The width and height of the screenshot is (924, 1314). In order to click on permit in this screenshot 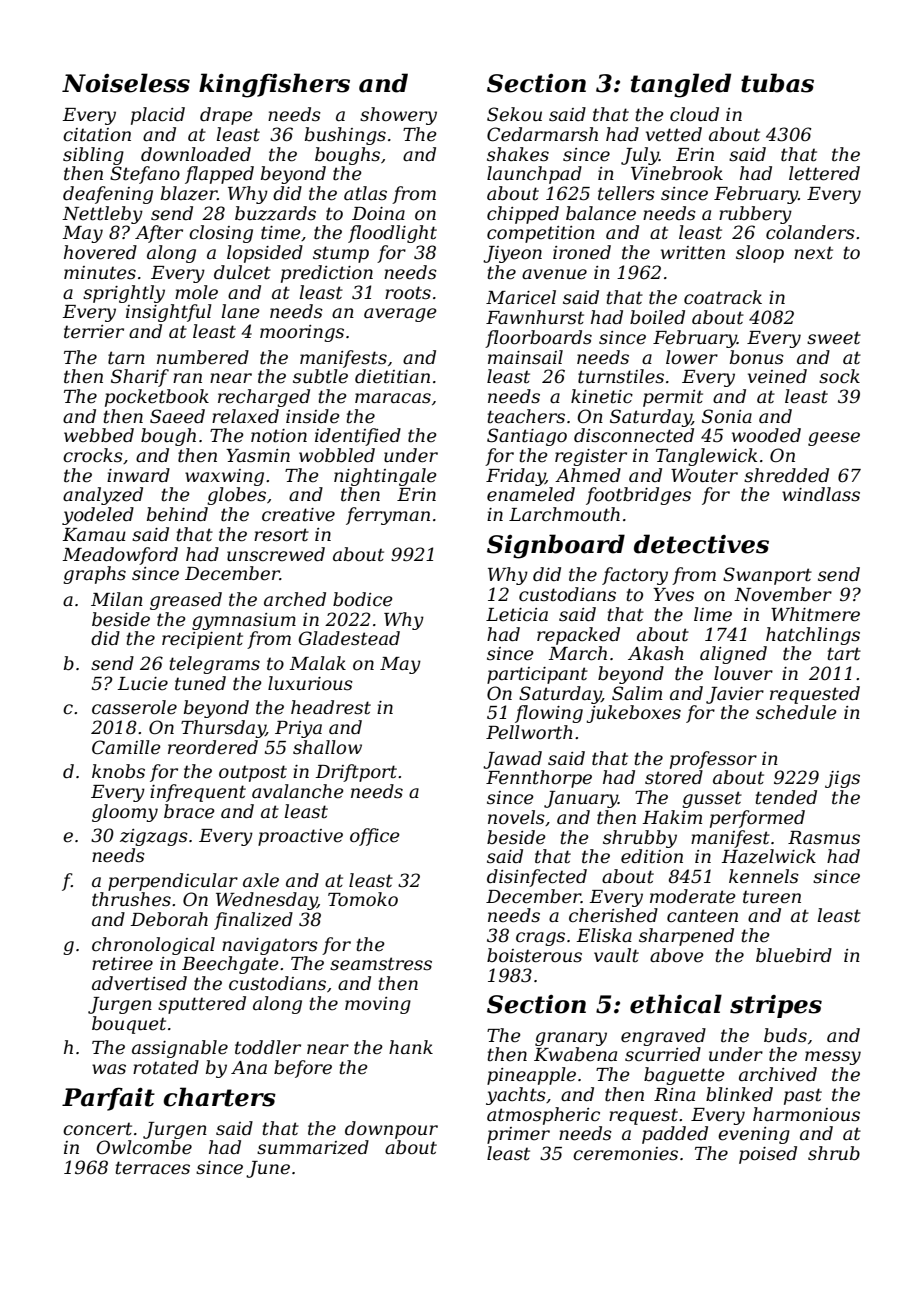, I will do `click(673, 398)`.
